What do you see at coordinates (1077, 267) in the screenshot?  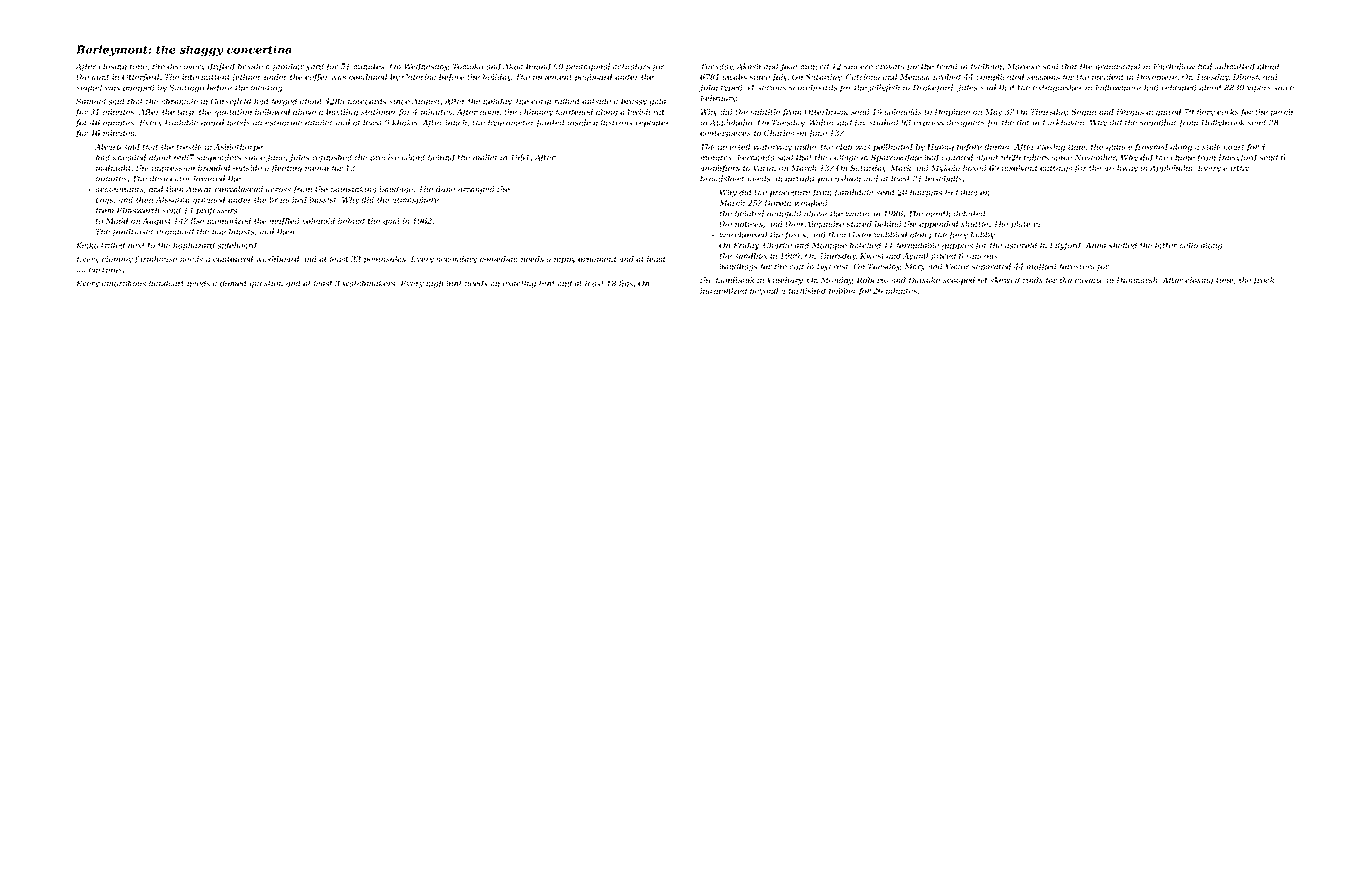 I see `foresters` at bounding box center [1077, 267].
